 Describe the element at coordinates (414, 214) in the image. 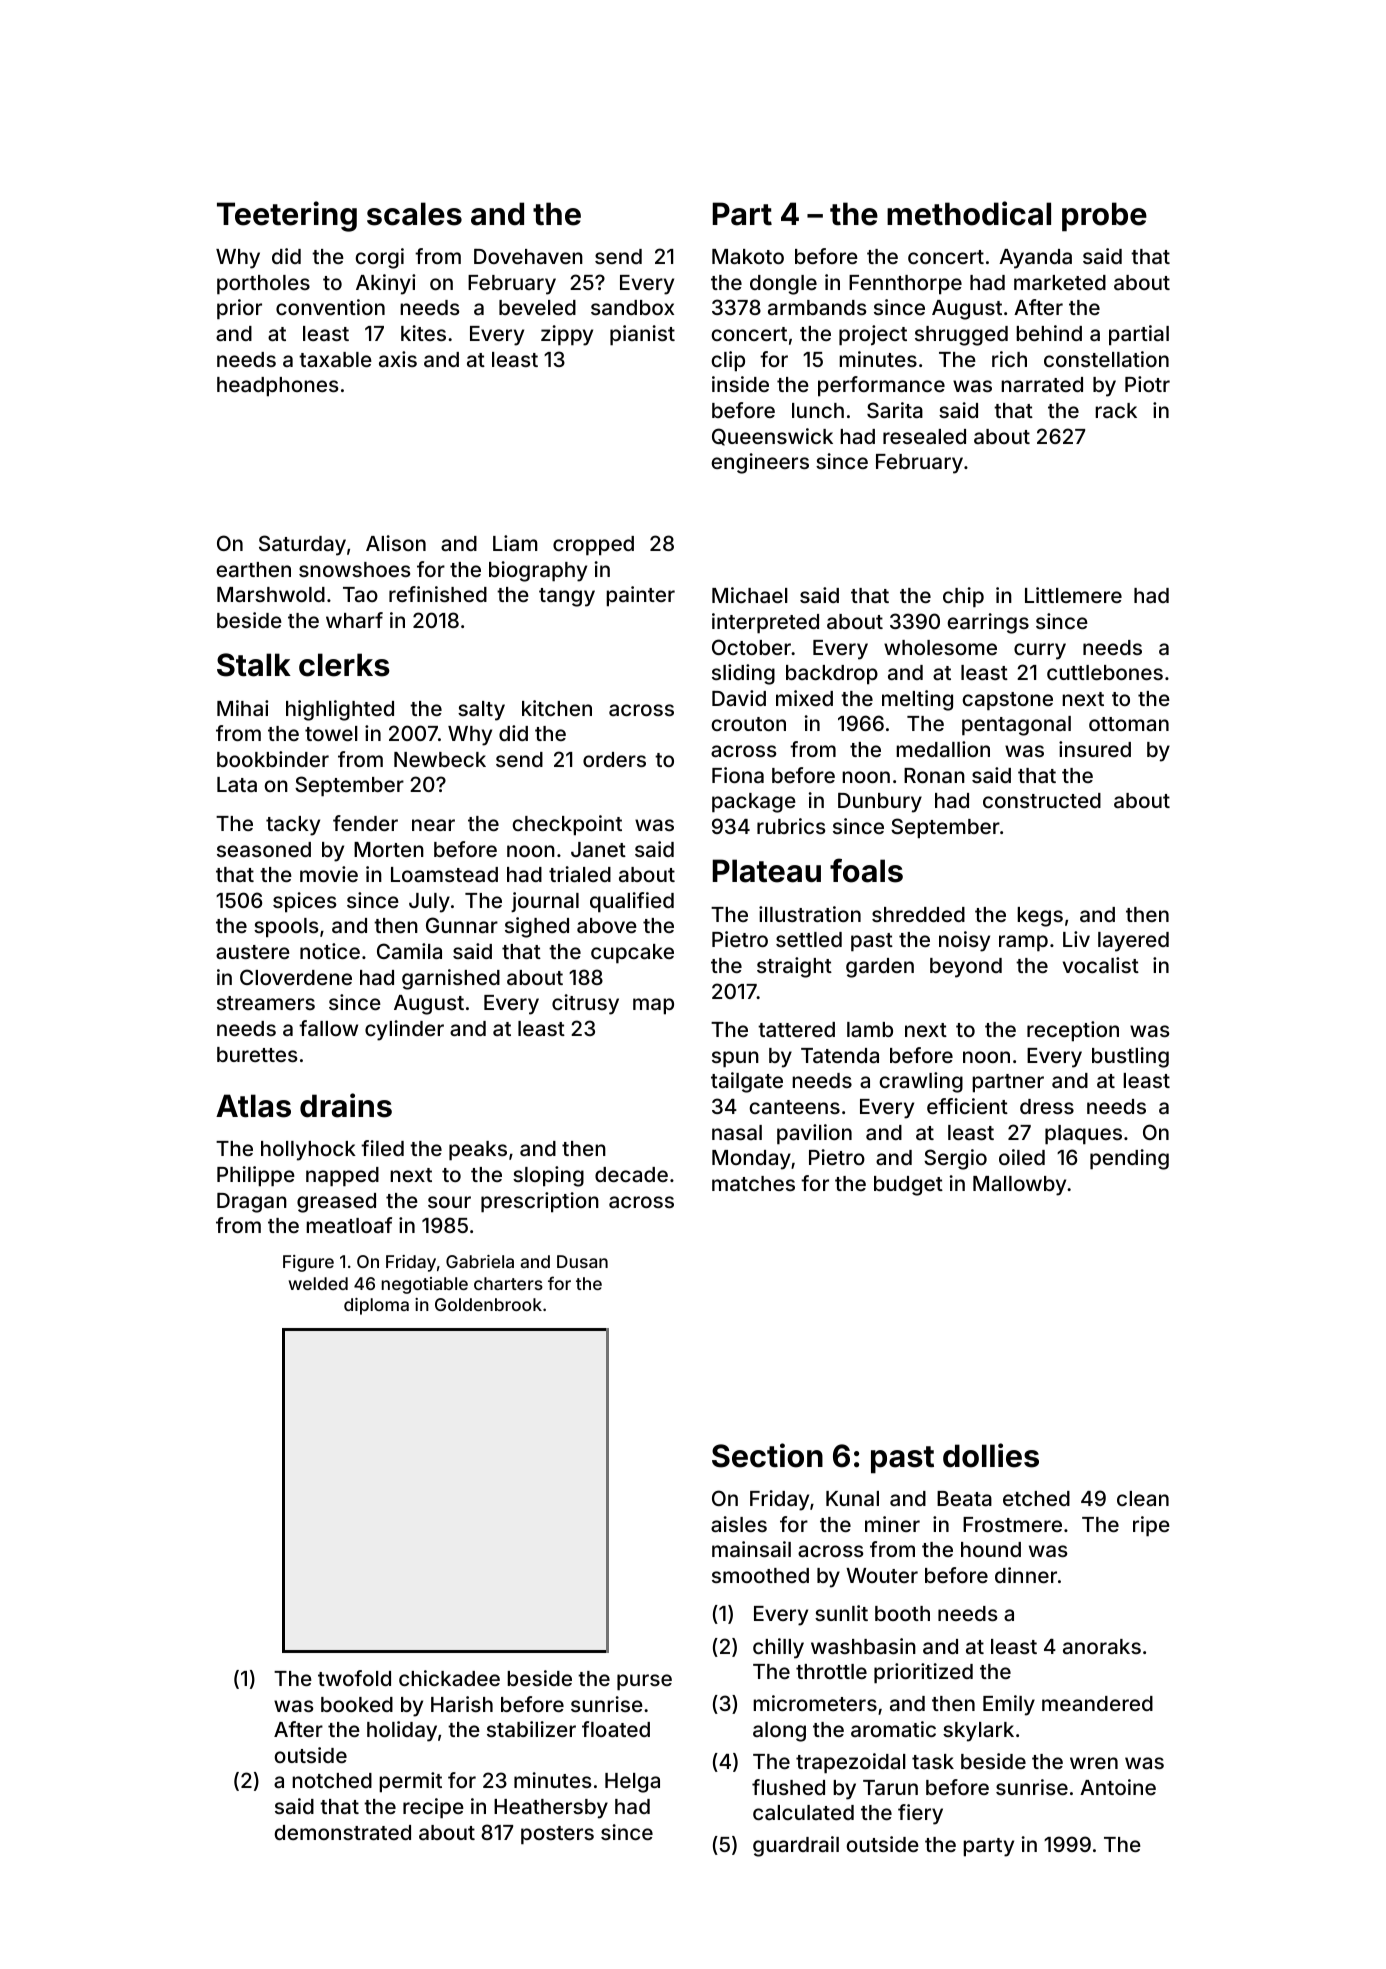

I see `scales` at that location.
